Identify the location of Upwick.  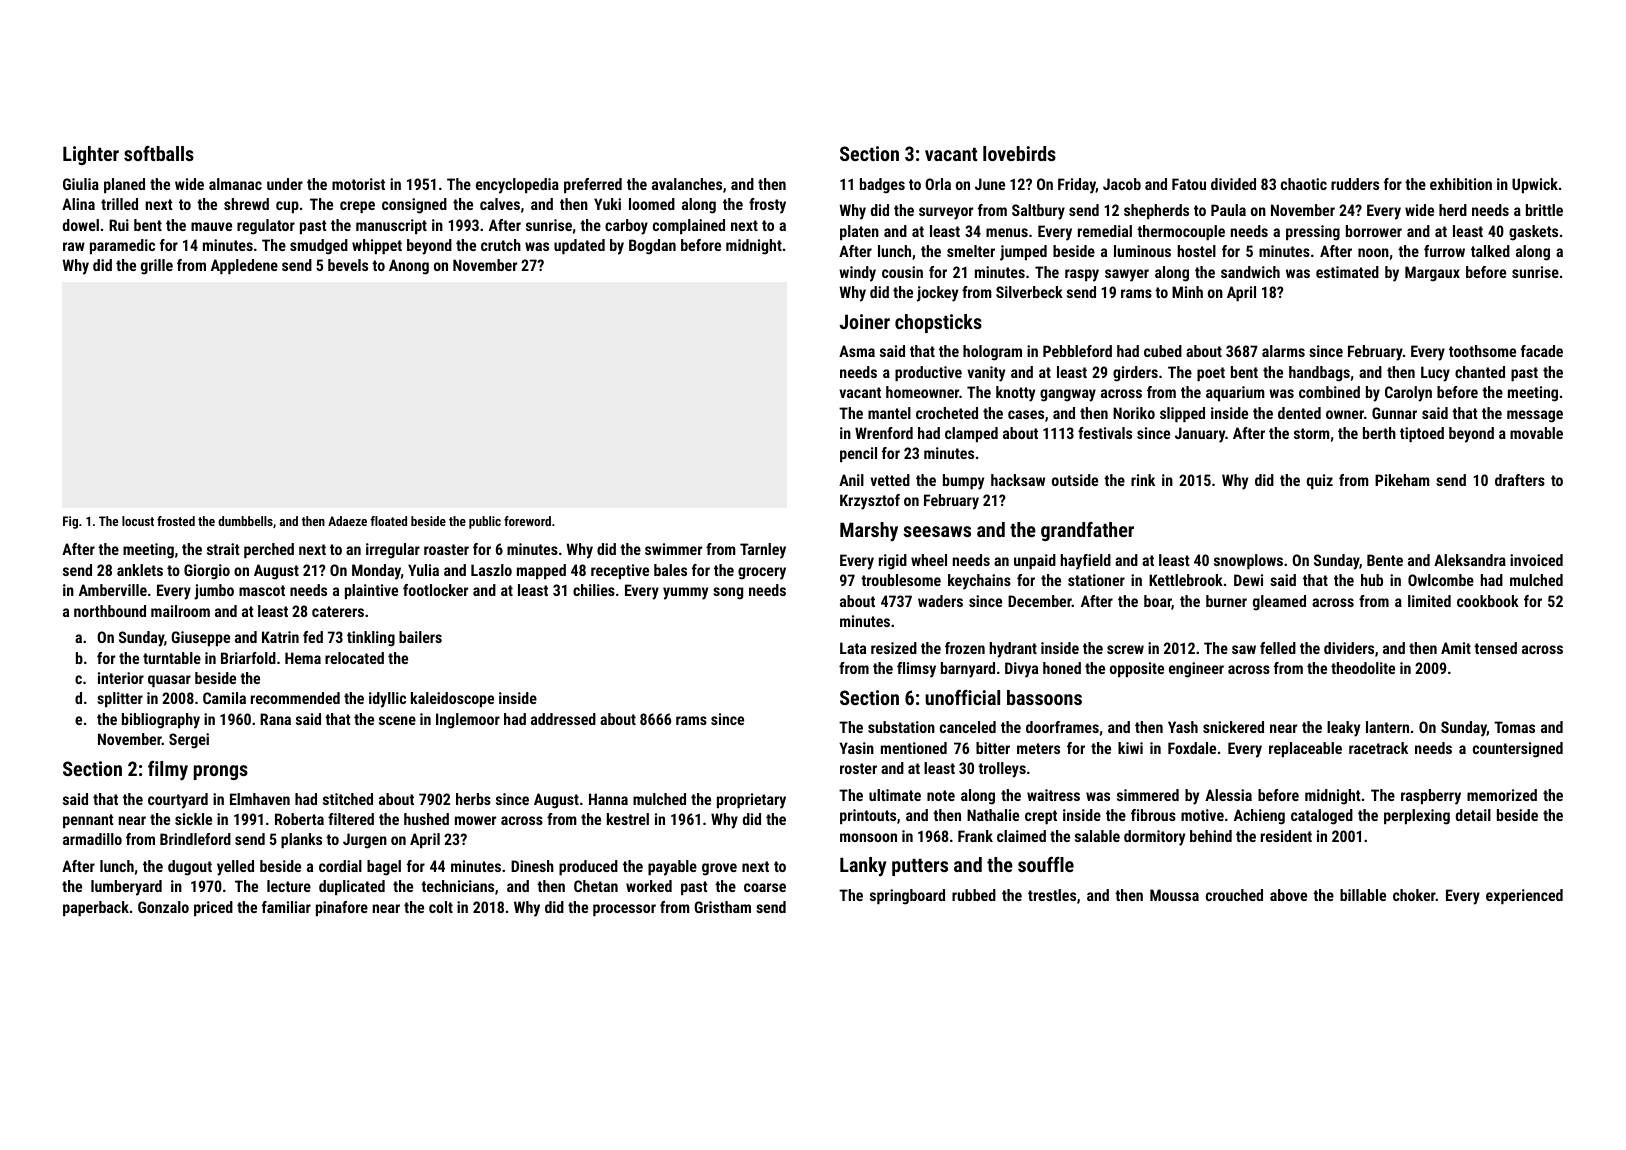
(1535, 185).
